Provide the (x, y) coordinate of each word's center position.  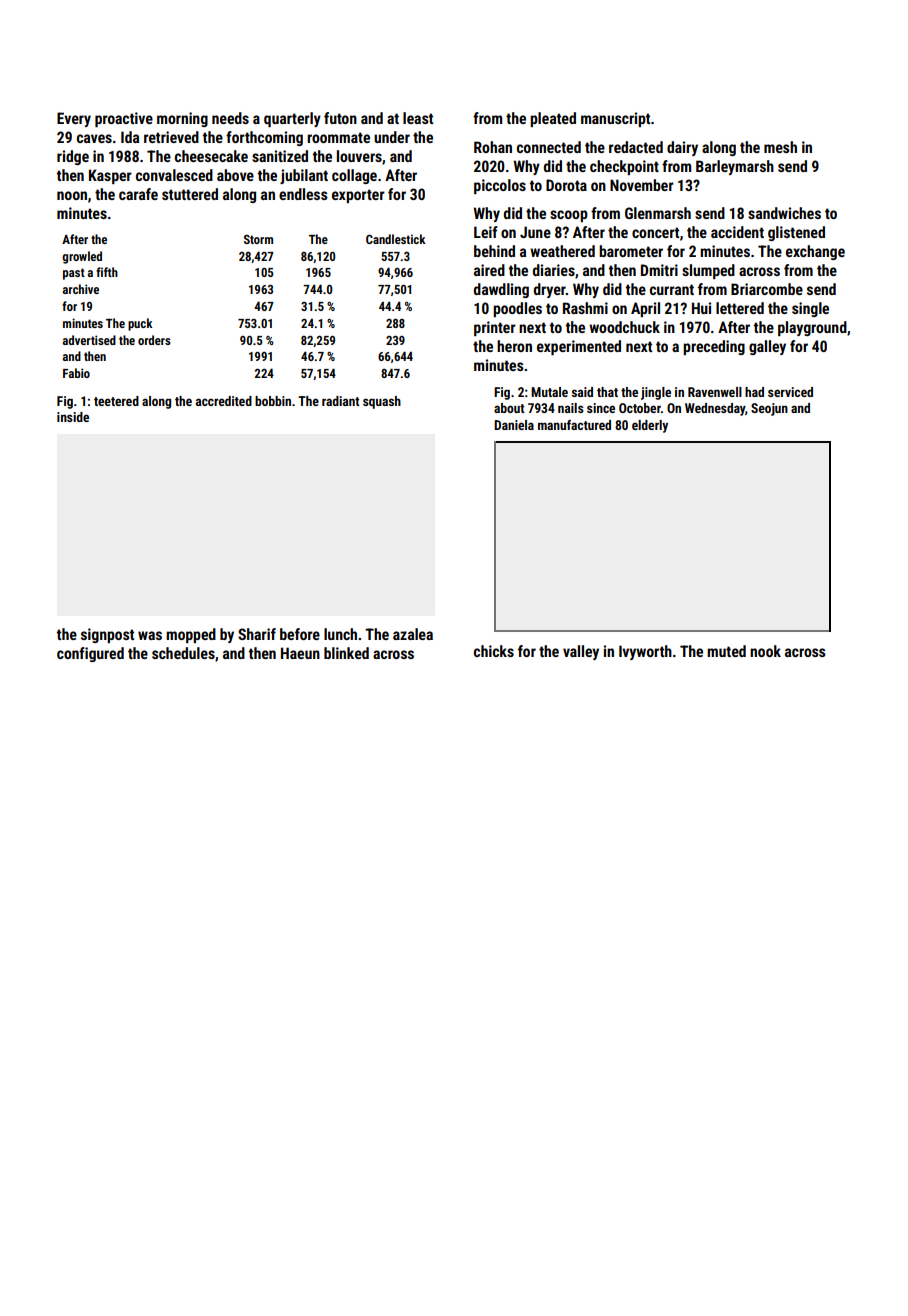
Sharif (257, 634)
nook (765, 651)
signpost (107, 635)
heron (514, 346)
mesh (780, 147)
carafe (138, 194)
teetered (116, 401)
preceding (714, 347)
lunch (340, 634)
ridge (73, 157)
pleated (553, 119)
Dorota (566, 185)
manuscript (615, 119)
